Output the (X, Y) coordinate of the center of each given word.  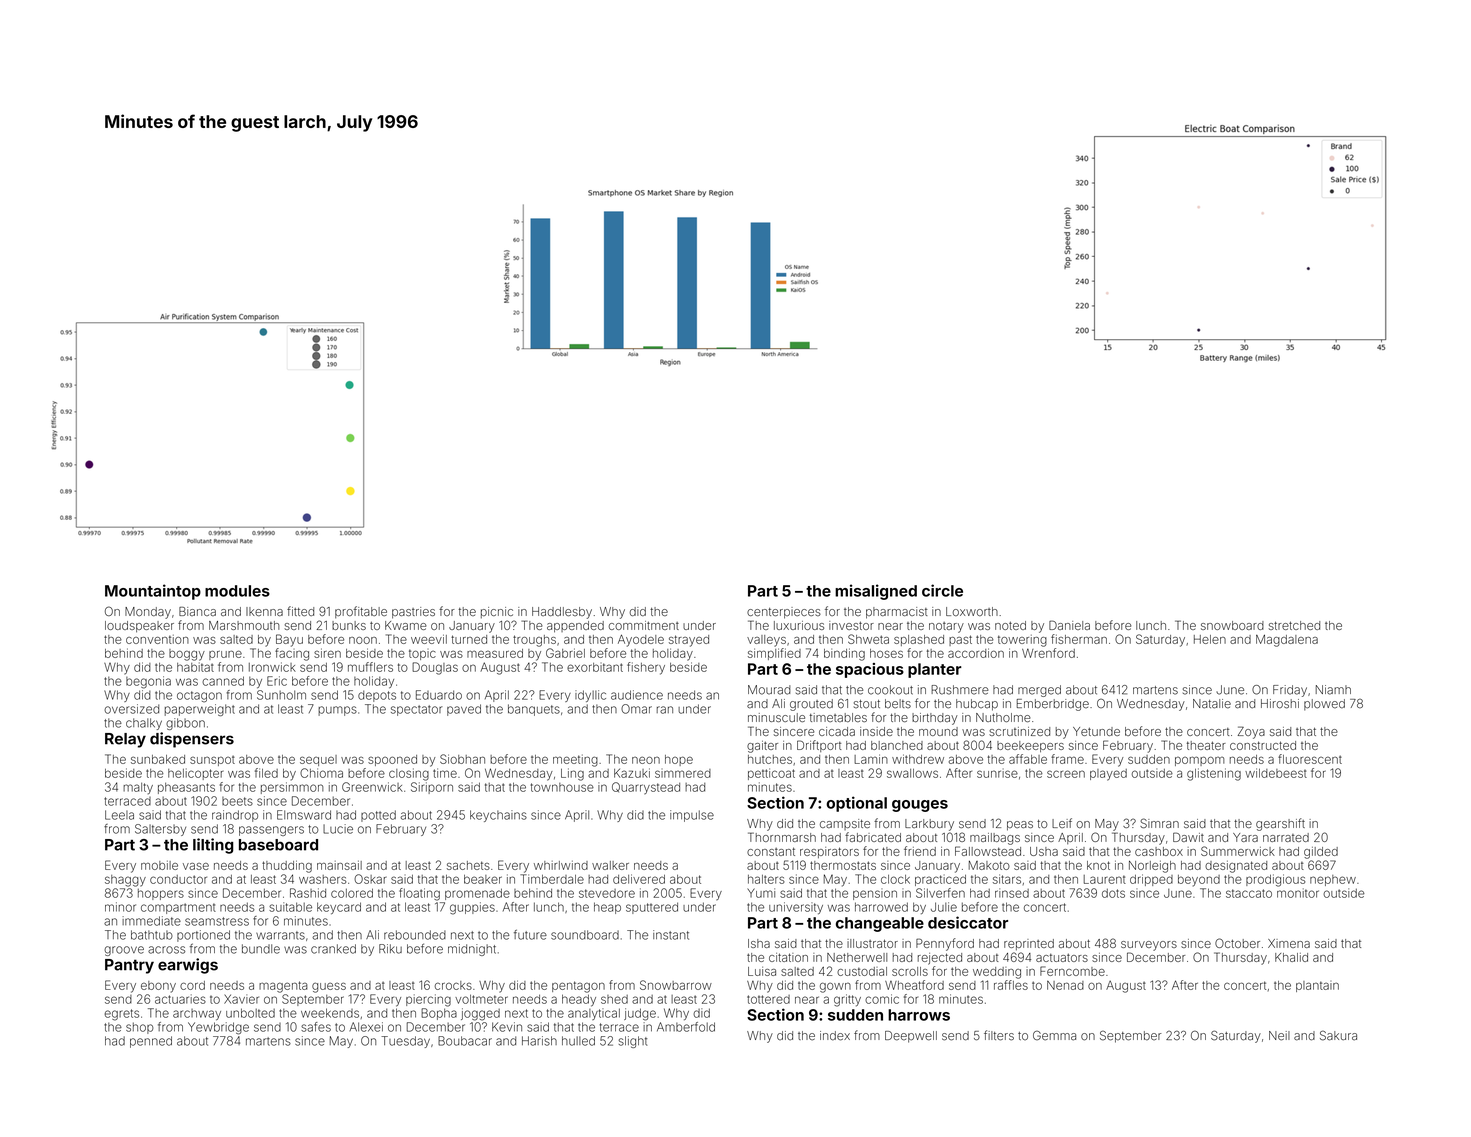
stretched (1294, 625)
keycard (339, 908)
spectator (417, 710)
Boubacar (465, 1041)
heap (607, 908)
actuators (1062, 957)
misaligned (876, 592)
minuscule (776, 717)
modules (237, 591)
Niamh (1333, 690)
